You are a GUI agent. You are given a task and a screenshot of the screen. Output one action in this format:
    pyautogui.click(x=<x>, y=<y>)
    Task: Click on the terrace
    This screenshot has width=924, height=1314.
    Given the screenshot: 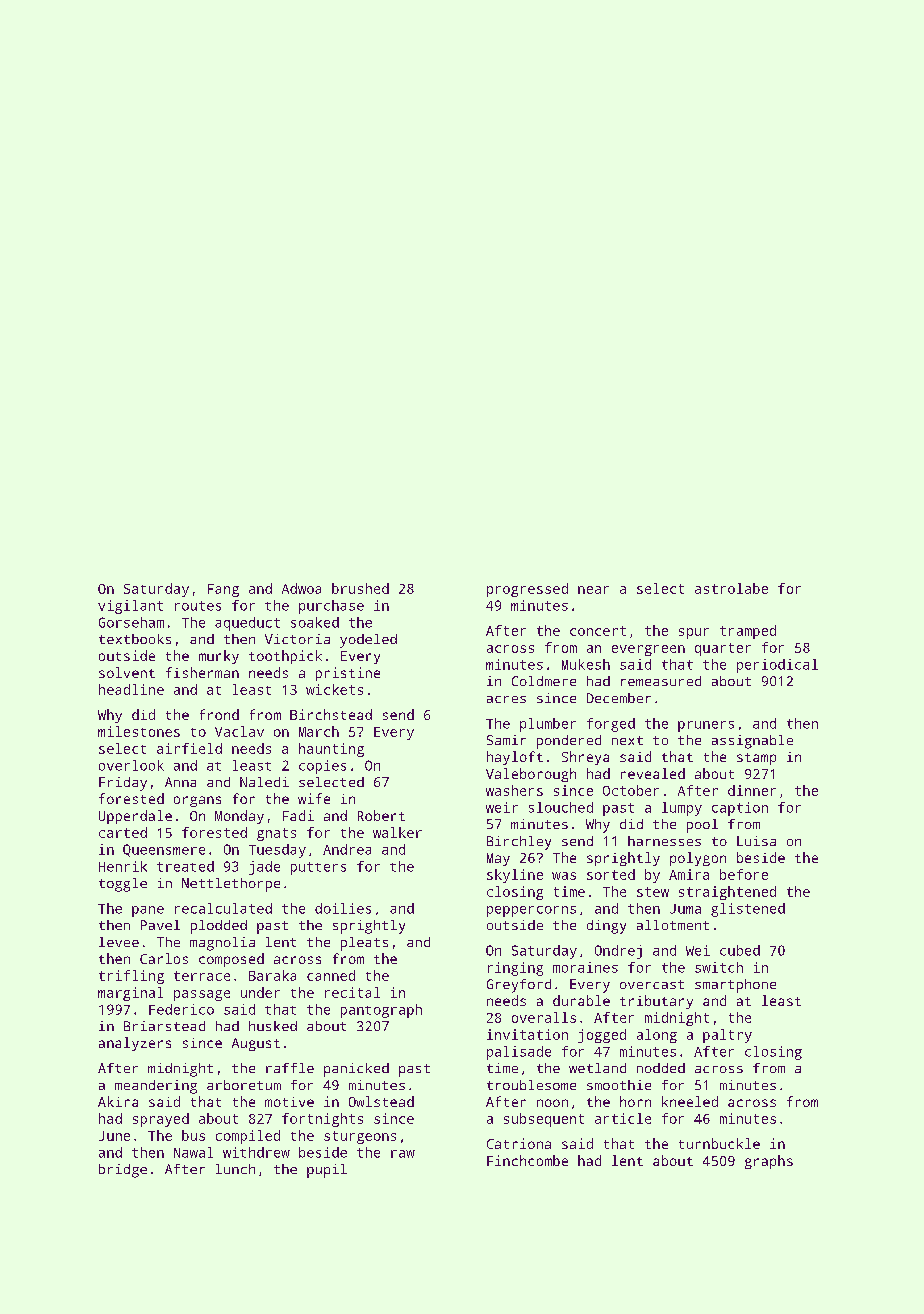 What is the action you would take?
    pyautogui.click(x=202, y=976)
